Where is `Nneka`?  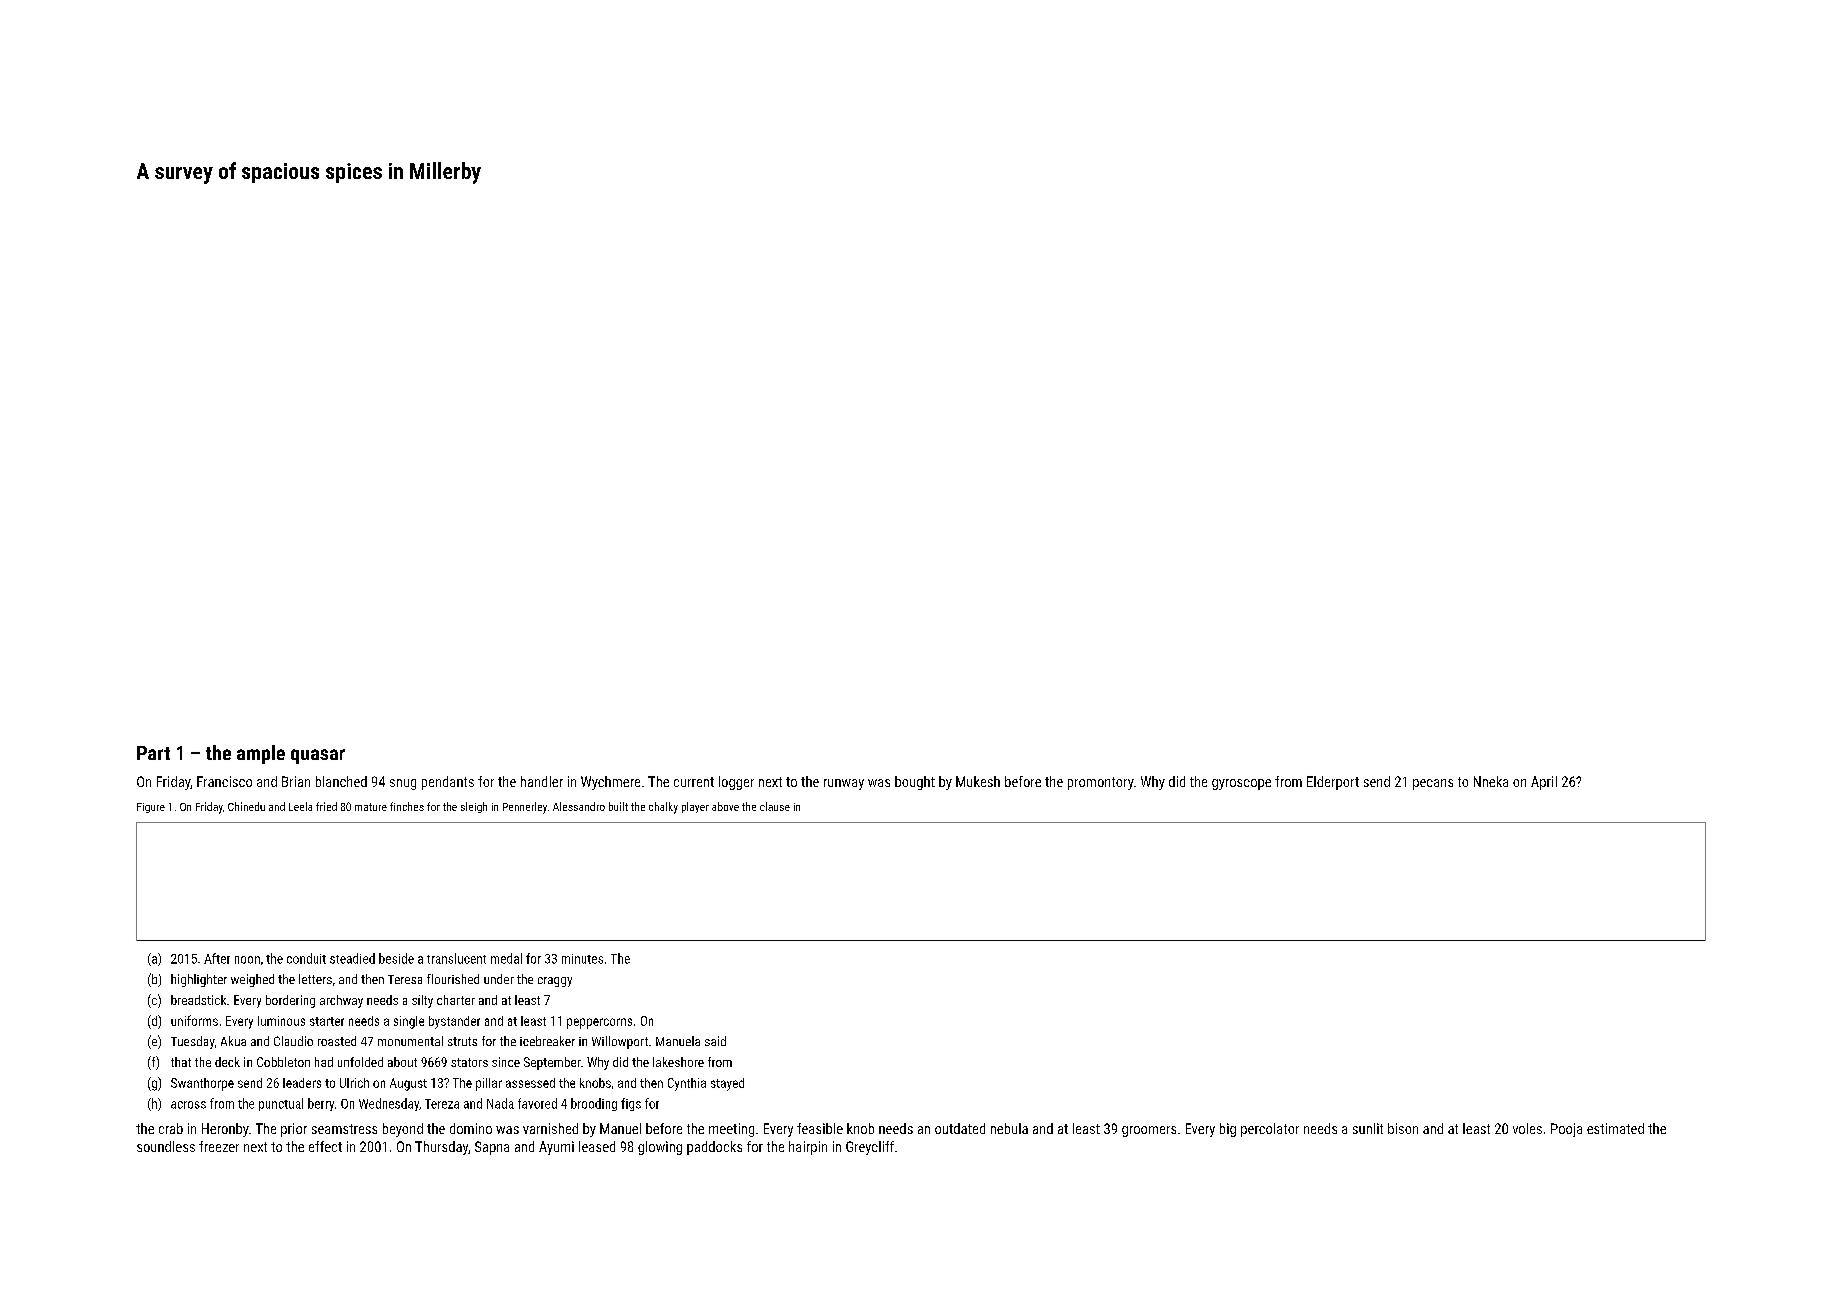 Nneka is located at coordinates (1491, 781).
